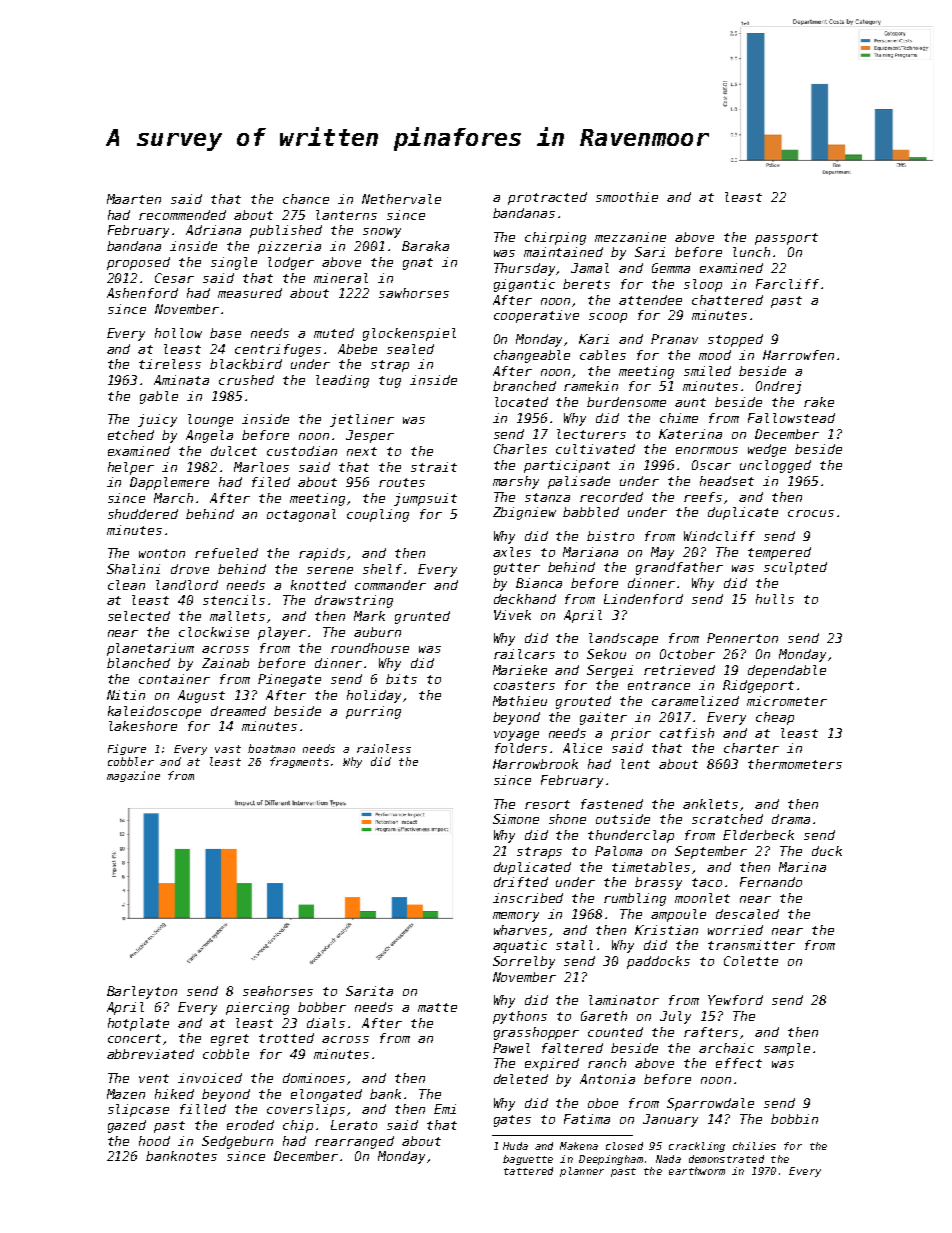 Image resolution: width=952 pixels, height=1233 pixels. Describe the element at coordinates (142, 992) in the screenshot. I see `Barleyton` at that location.
